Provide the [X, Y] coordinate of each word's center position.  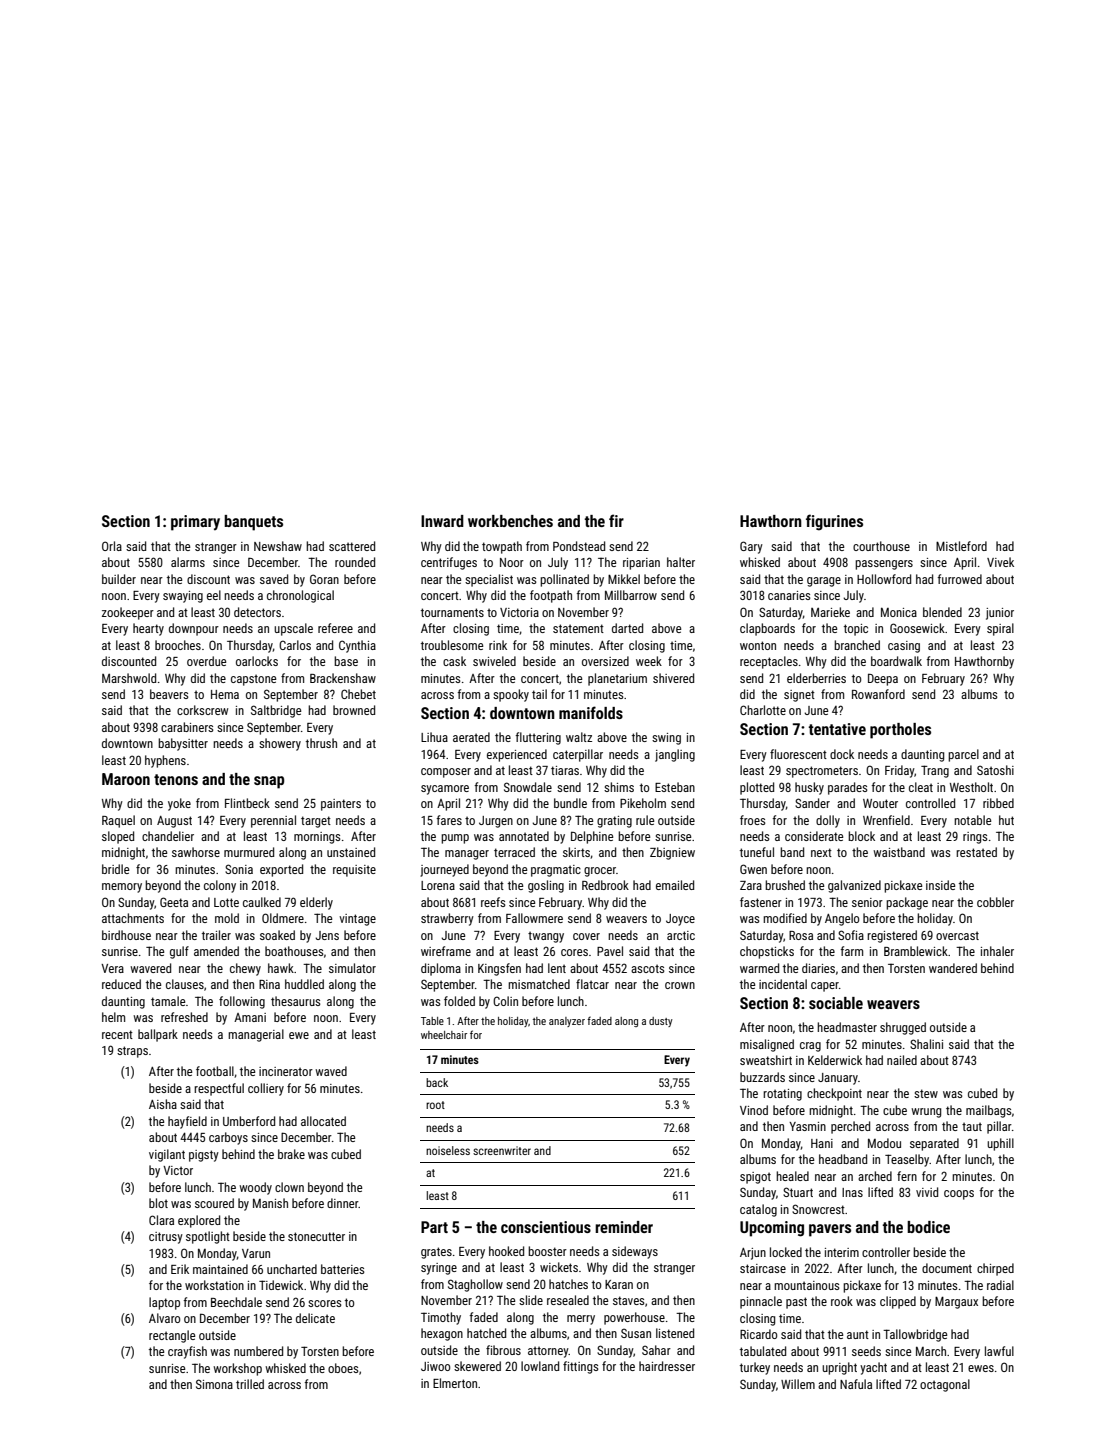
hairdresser [667, 1366]
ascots [648, 968]
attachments [133, 918]
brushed [785, 885]
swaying [183, 597]
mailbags [989, 1111]
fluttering [538, 738]
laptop [164, 1303]
